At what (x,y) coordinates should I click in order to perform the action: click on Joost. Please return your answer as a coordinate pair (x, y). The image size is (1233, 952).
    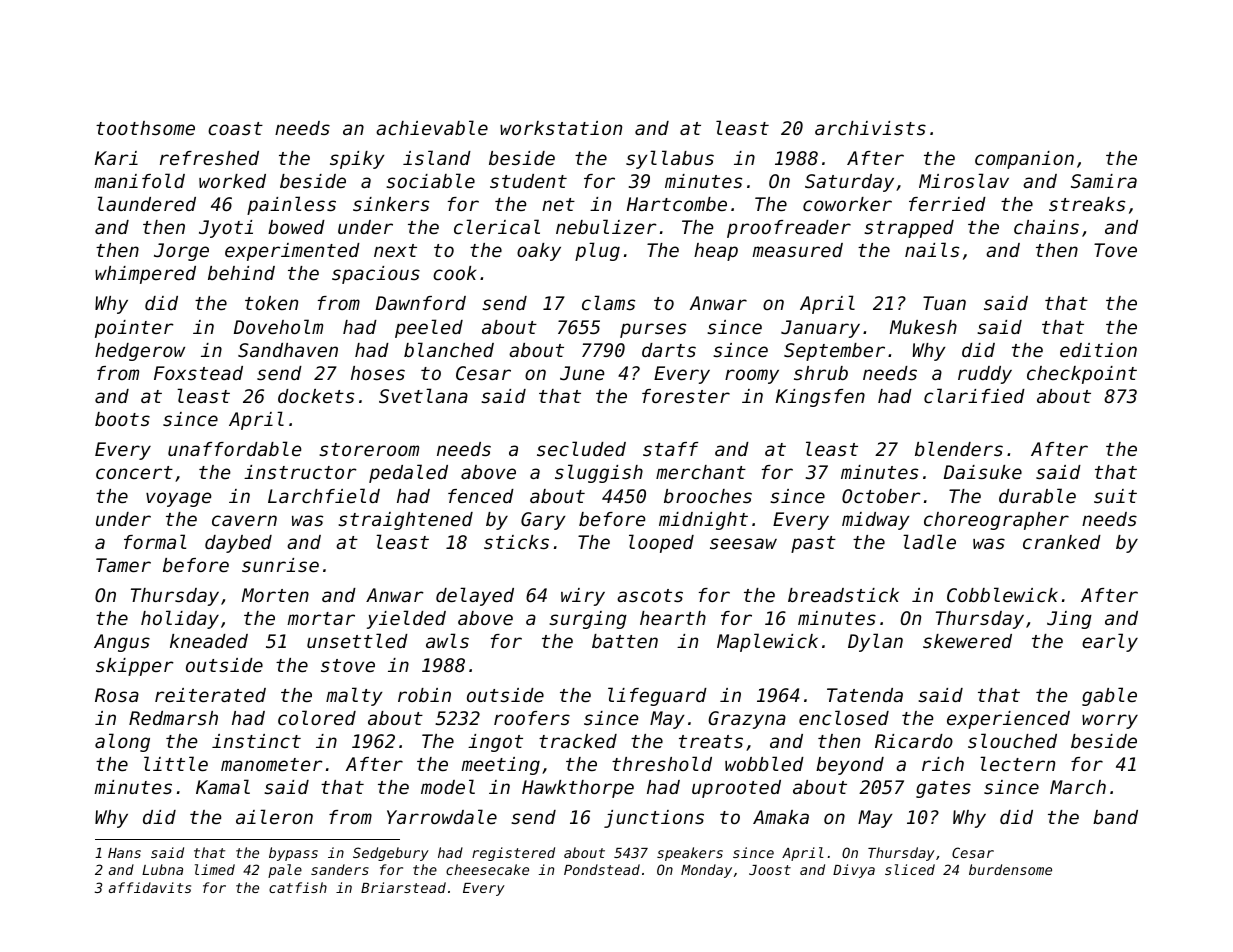
    Looking at the image, I should click on (770, 870).
